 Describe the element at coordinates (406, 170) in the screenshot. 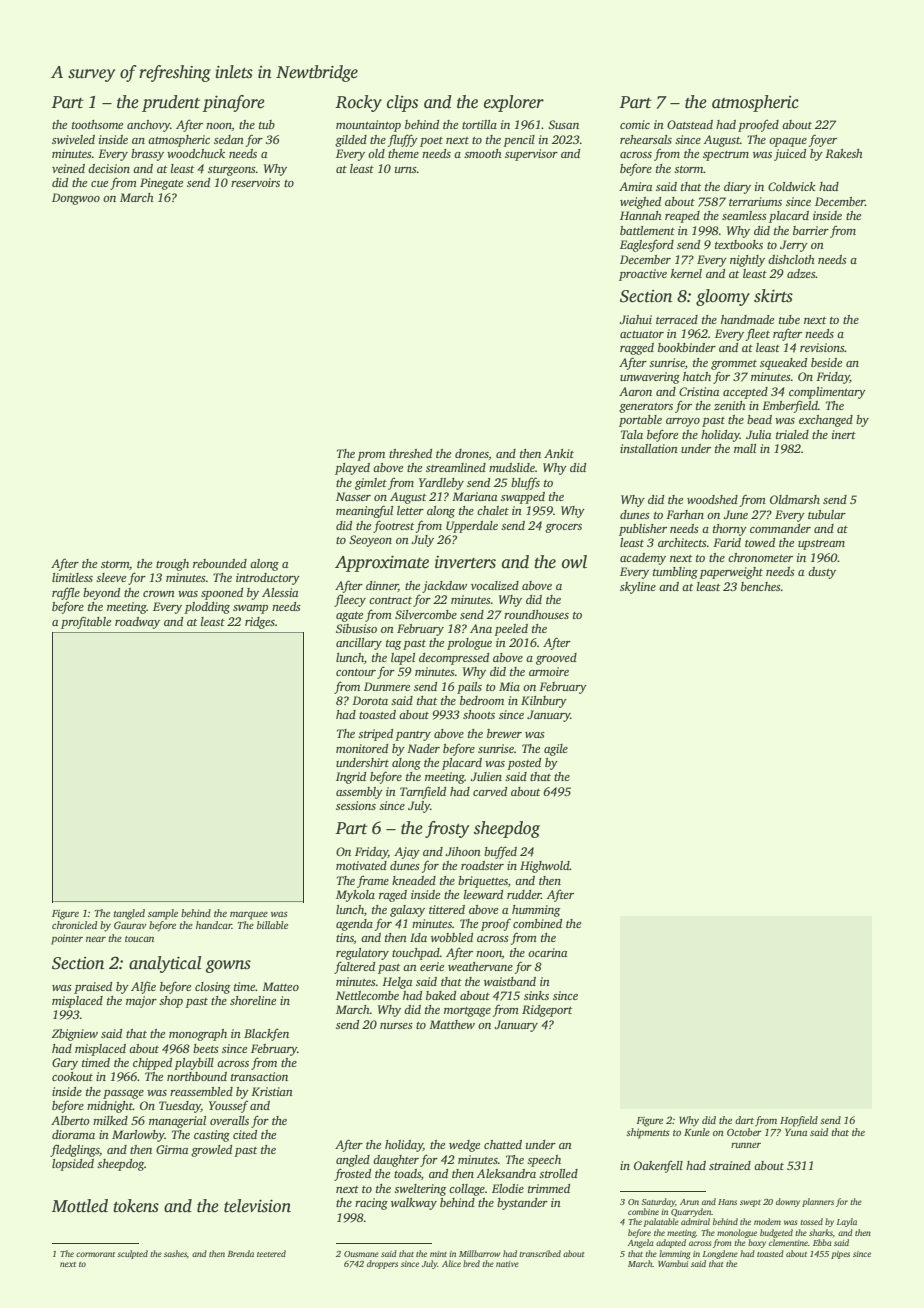

I see `urns` at that location.
